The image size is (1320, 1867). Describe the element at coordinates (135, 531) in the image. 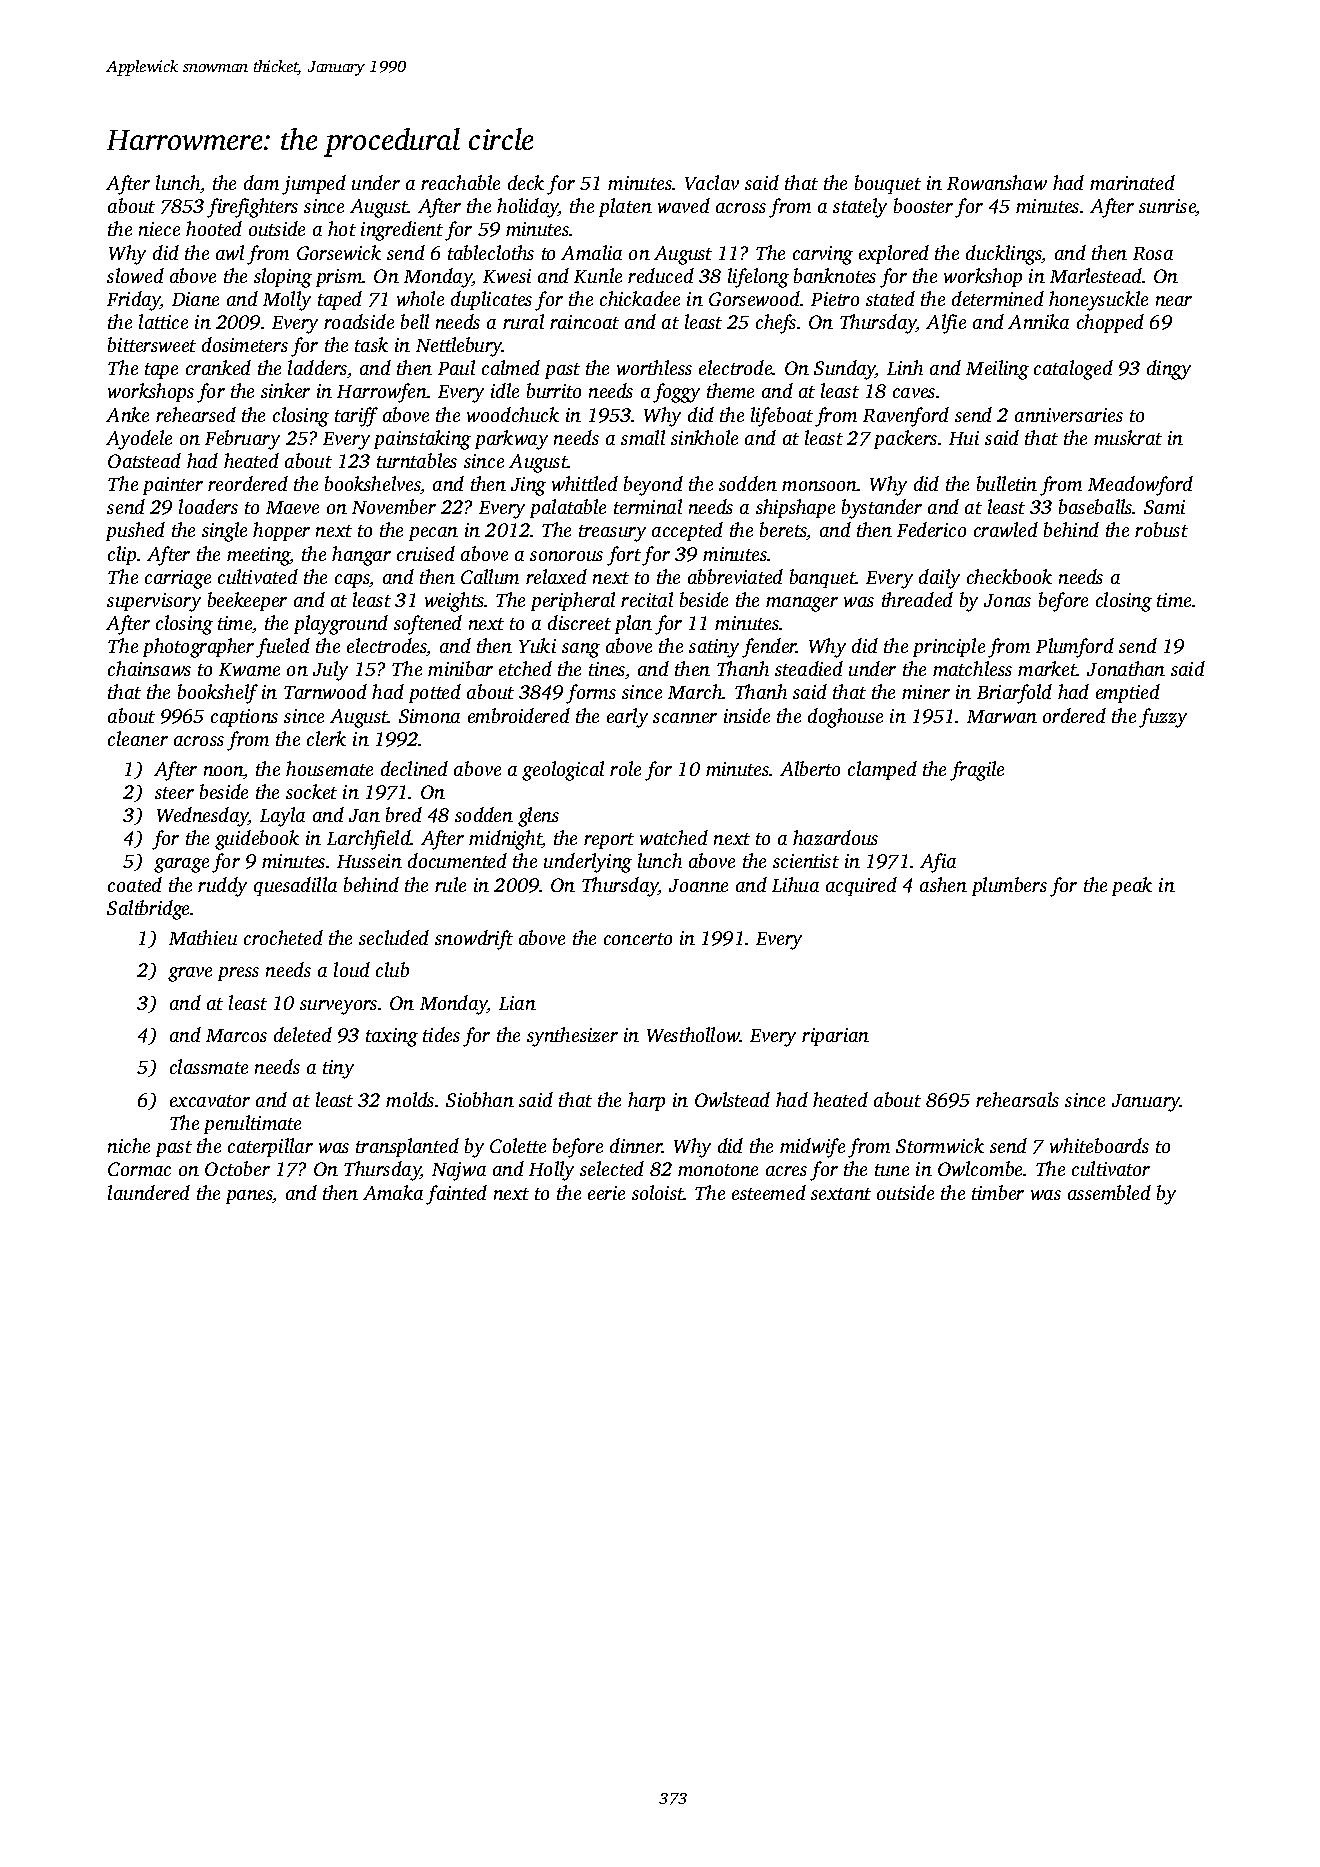

I see `pushed` at that location.
